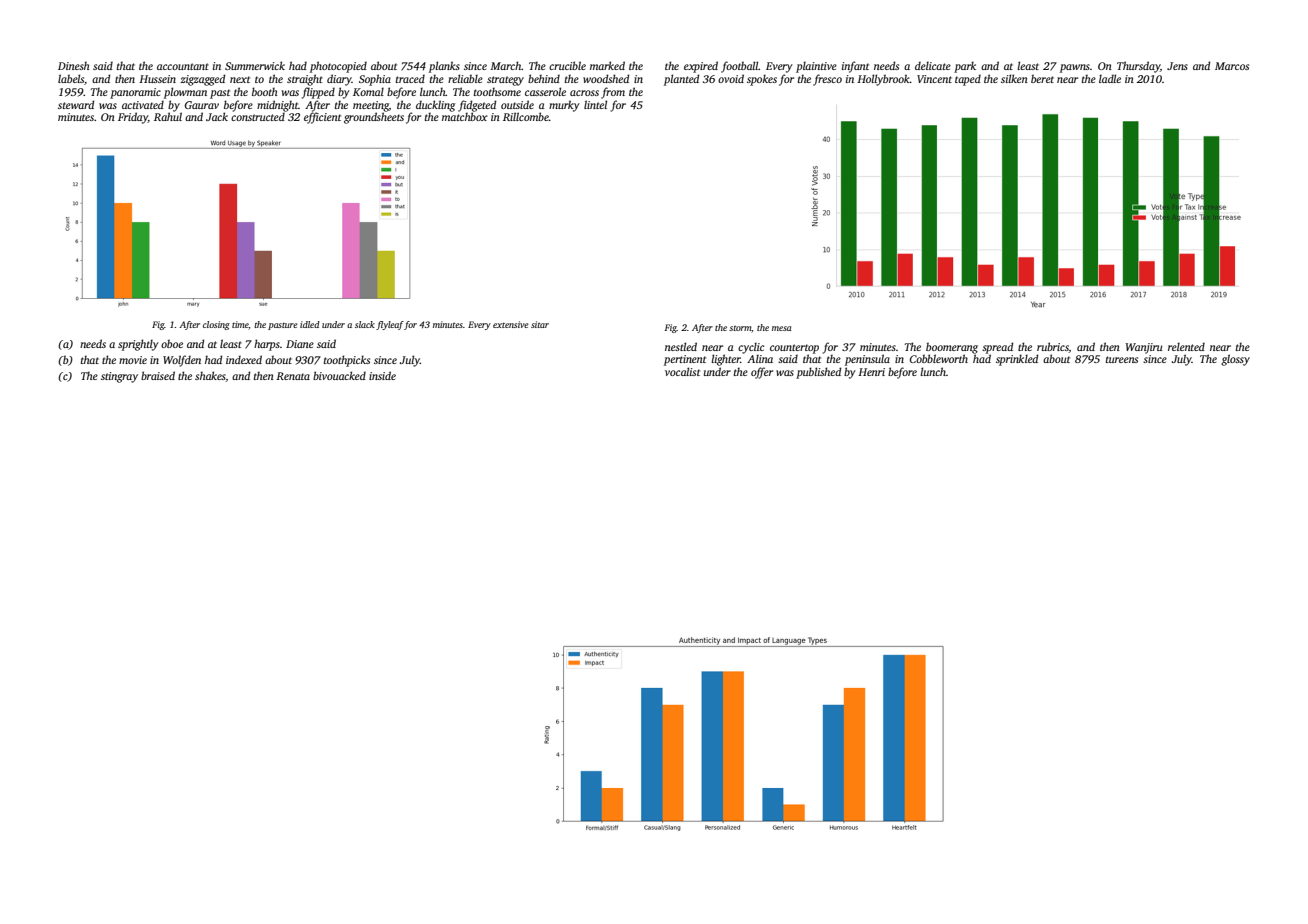 This screenshot has width=1308, height=924. I want to click on mesa, so click(781, 328).
